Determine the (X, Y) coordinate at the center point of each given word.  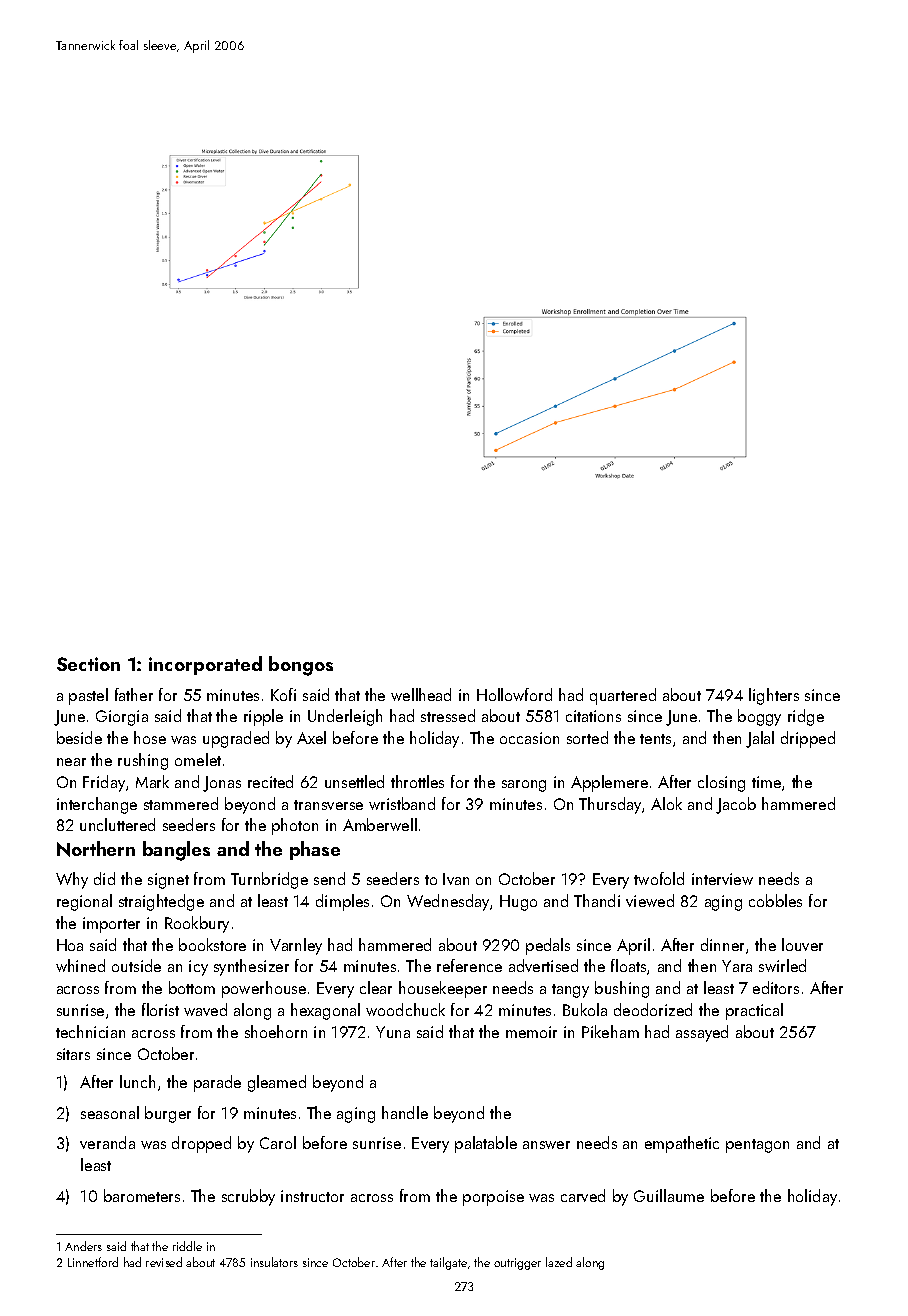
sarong (524, 786)
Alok (666, 803)
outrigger (517, 1264)
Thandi (597, 900)
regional (84, 902)
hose (150, 737)
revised (164, 1262)
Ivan (456, 879)
